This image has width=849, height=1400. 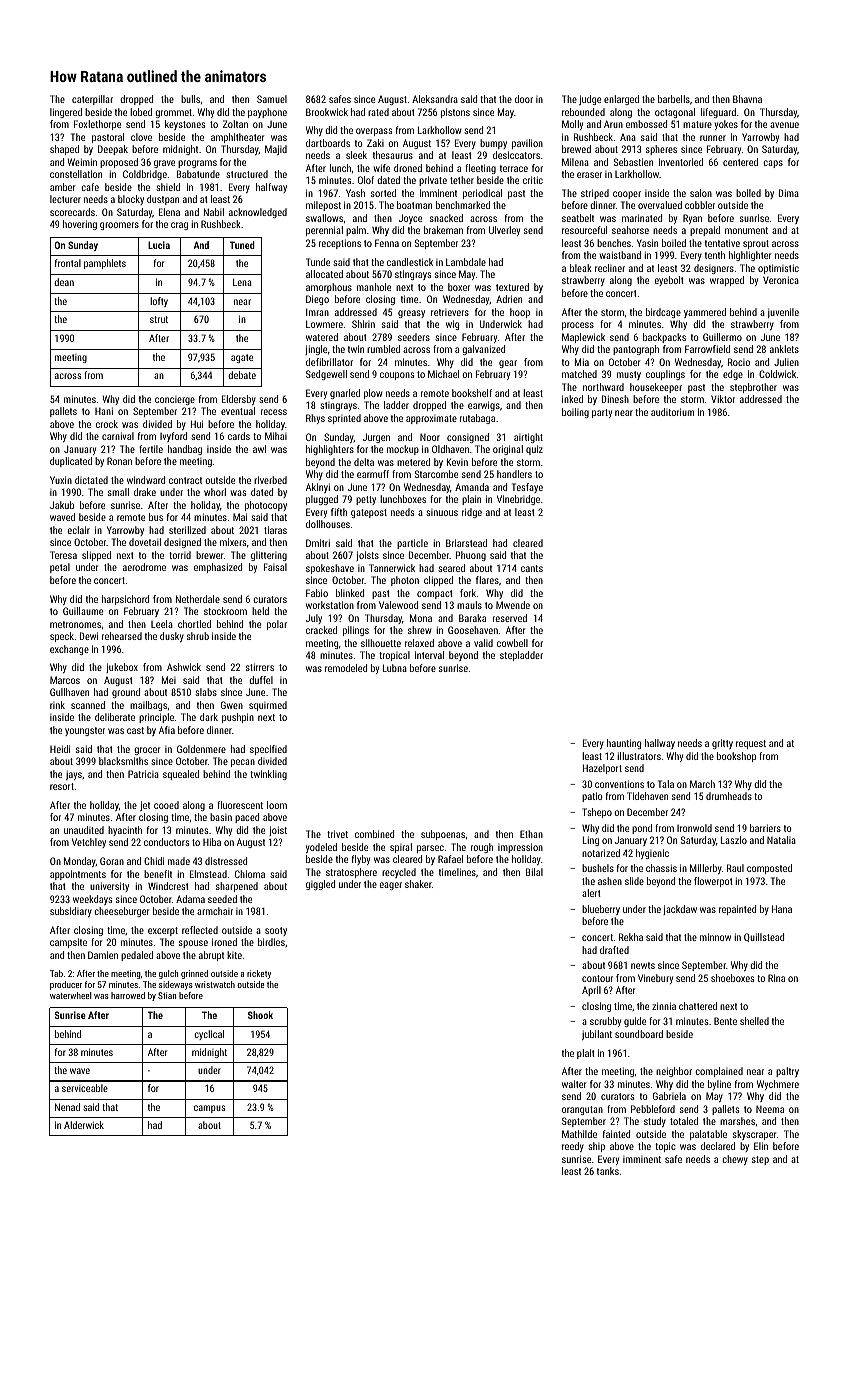 I want to click on Alderwick, so click(x=84, y=1125).
